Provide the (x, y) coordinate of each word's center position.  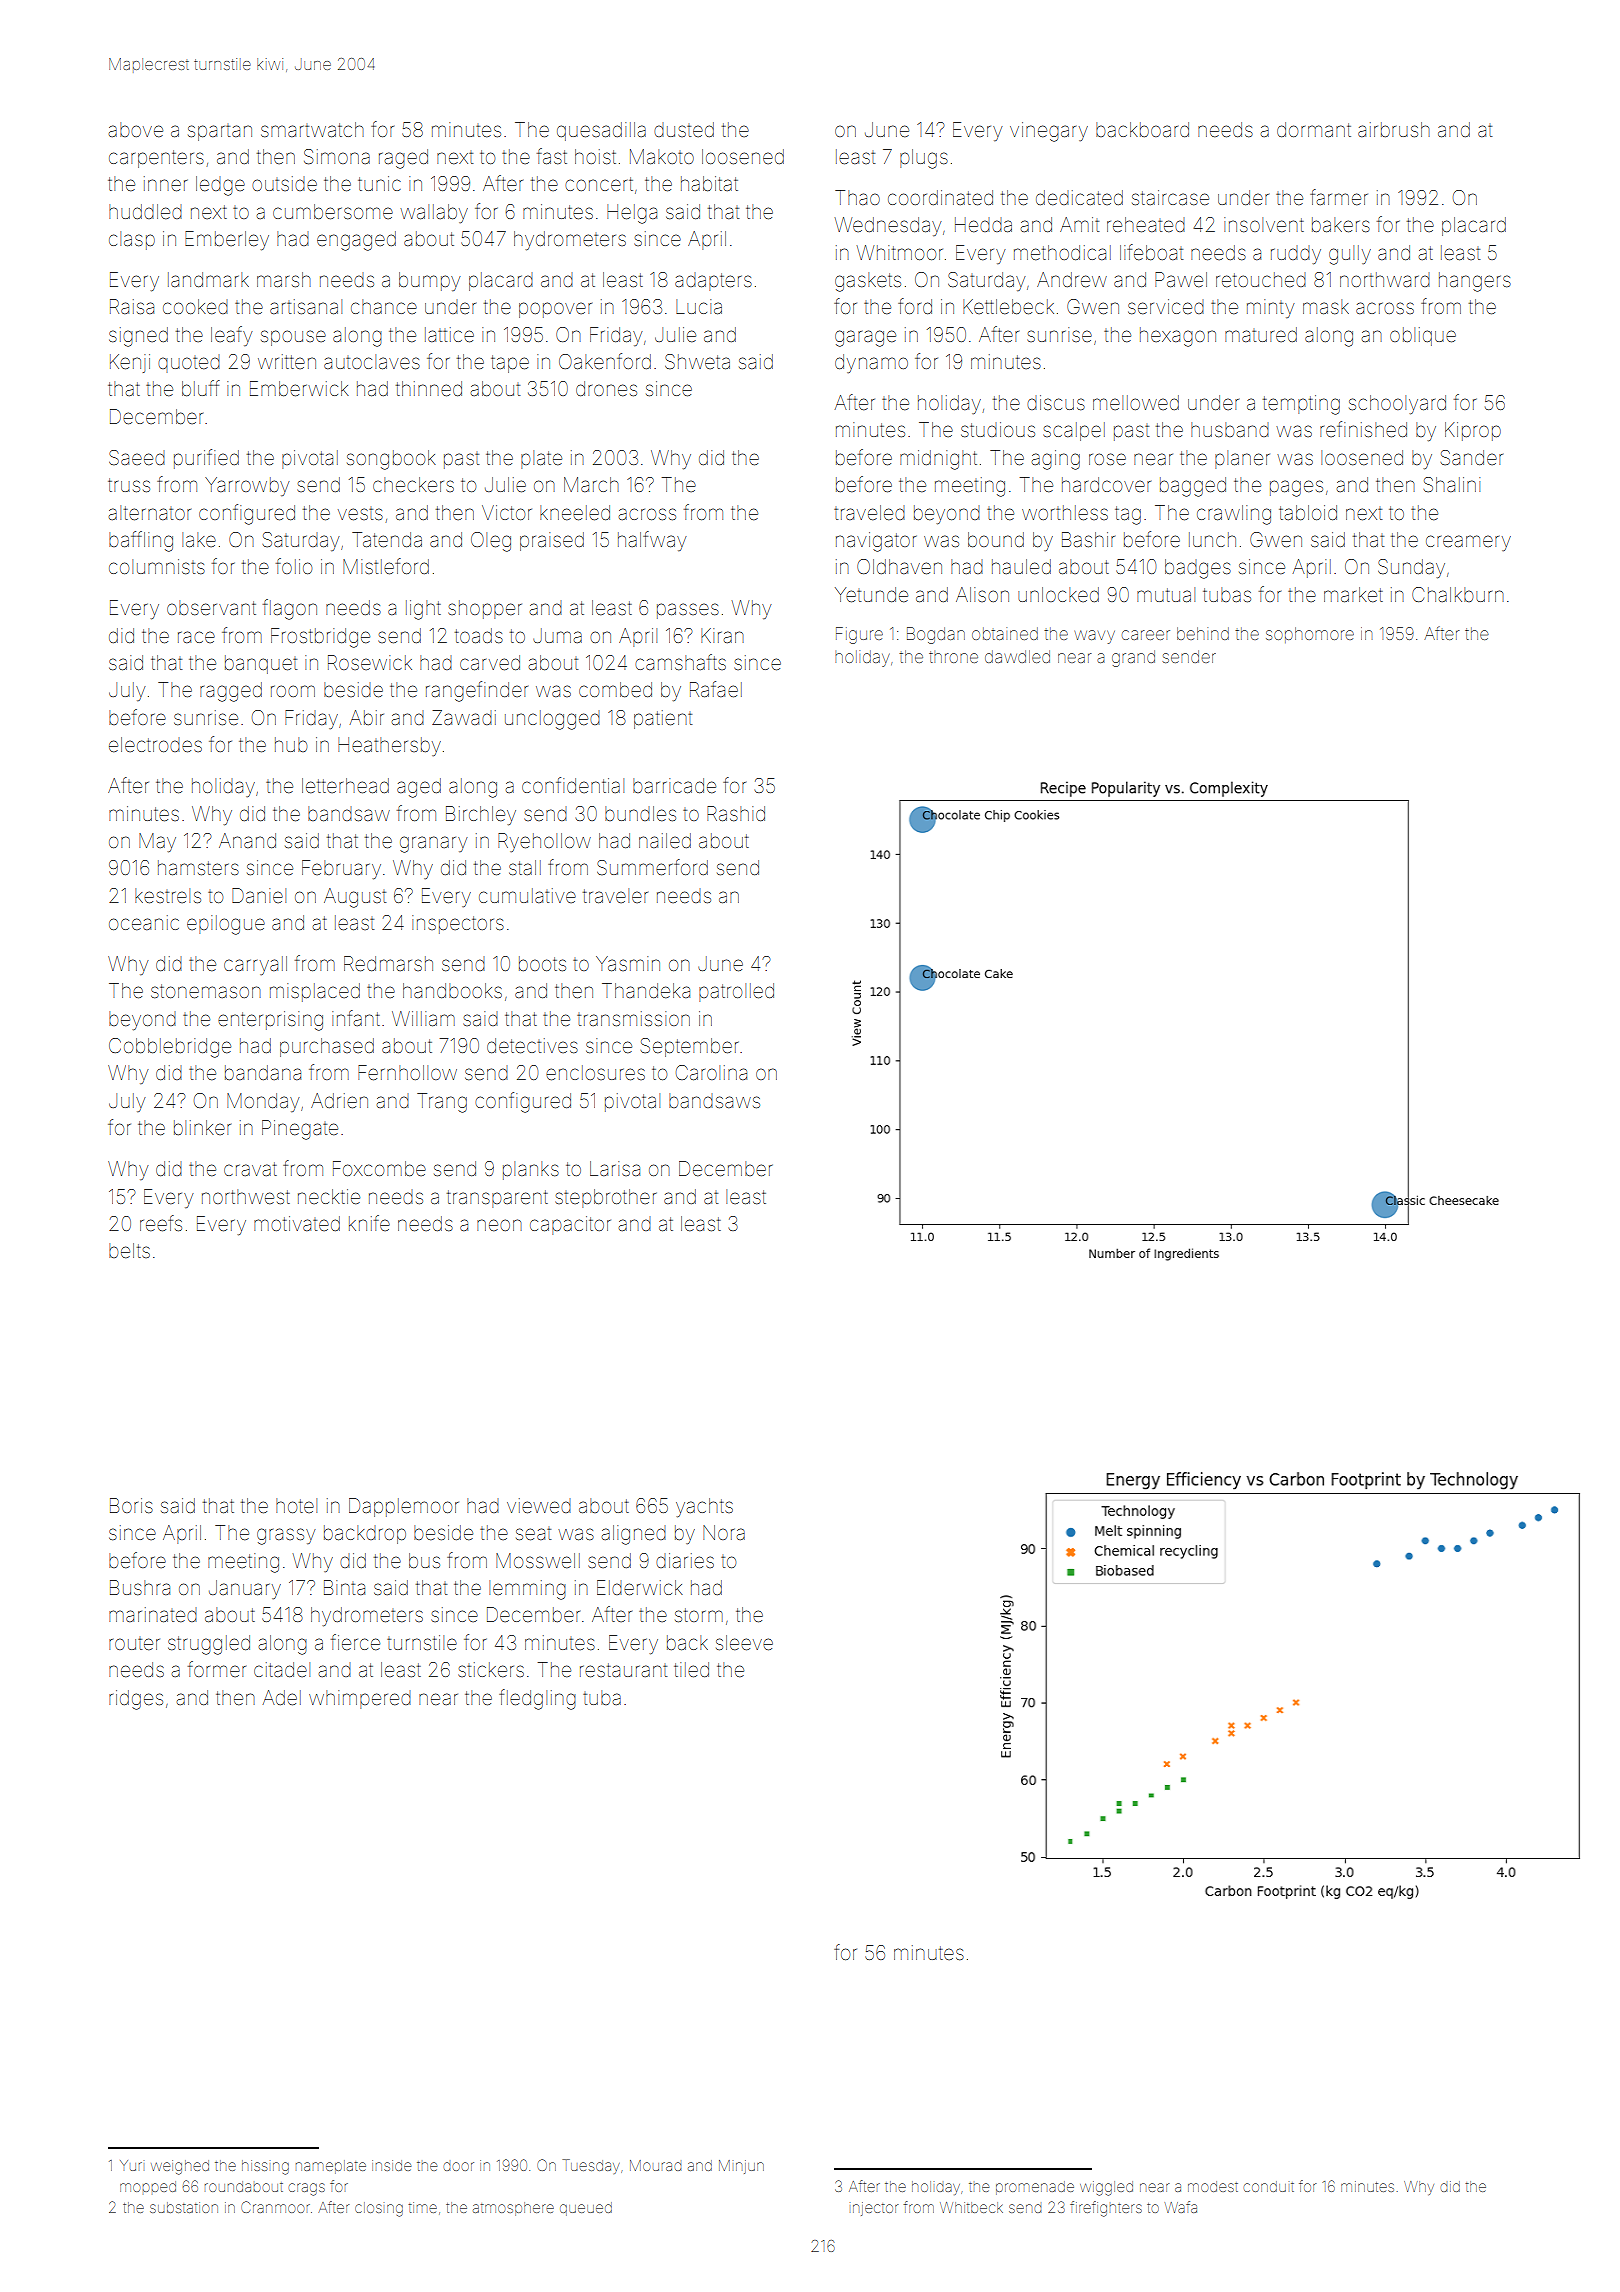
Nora (724, 1532)
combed (615, 689)
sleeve (744, 1642)
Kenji (130, 363)
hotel (296, 1505)
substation (184, 2207)
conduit (1268, 2186)
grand (1133, 658)
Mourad (656, 2165)
